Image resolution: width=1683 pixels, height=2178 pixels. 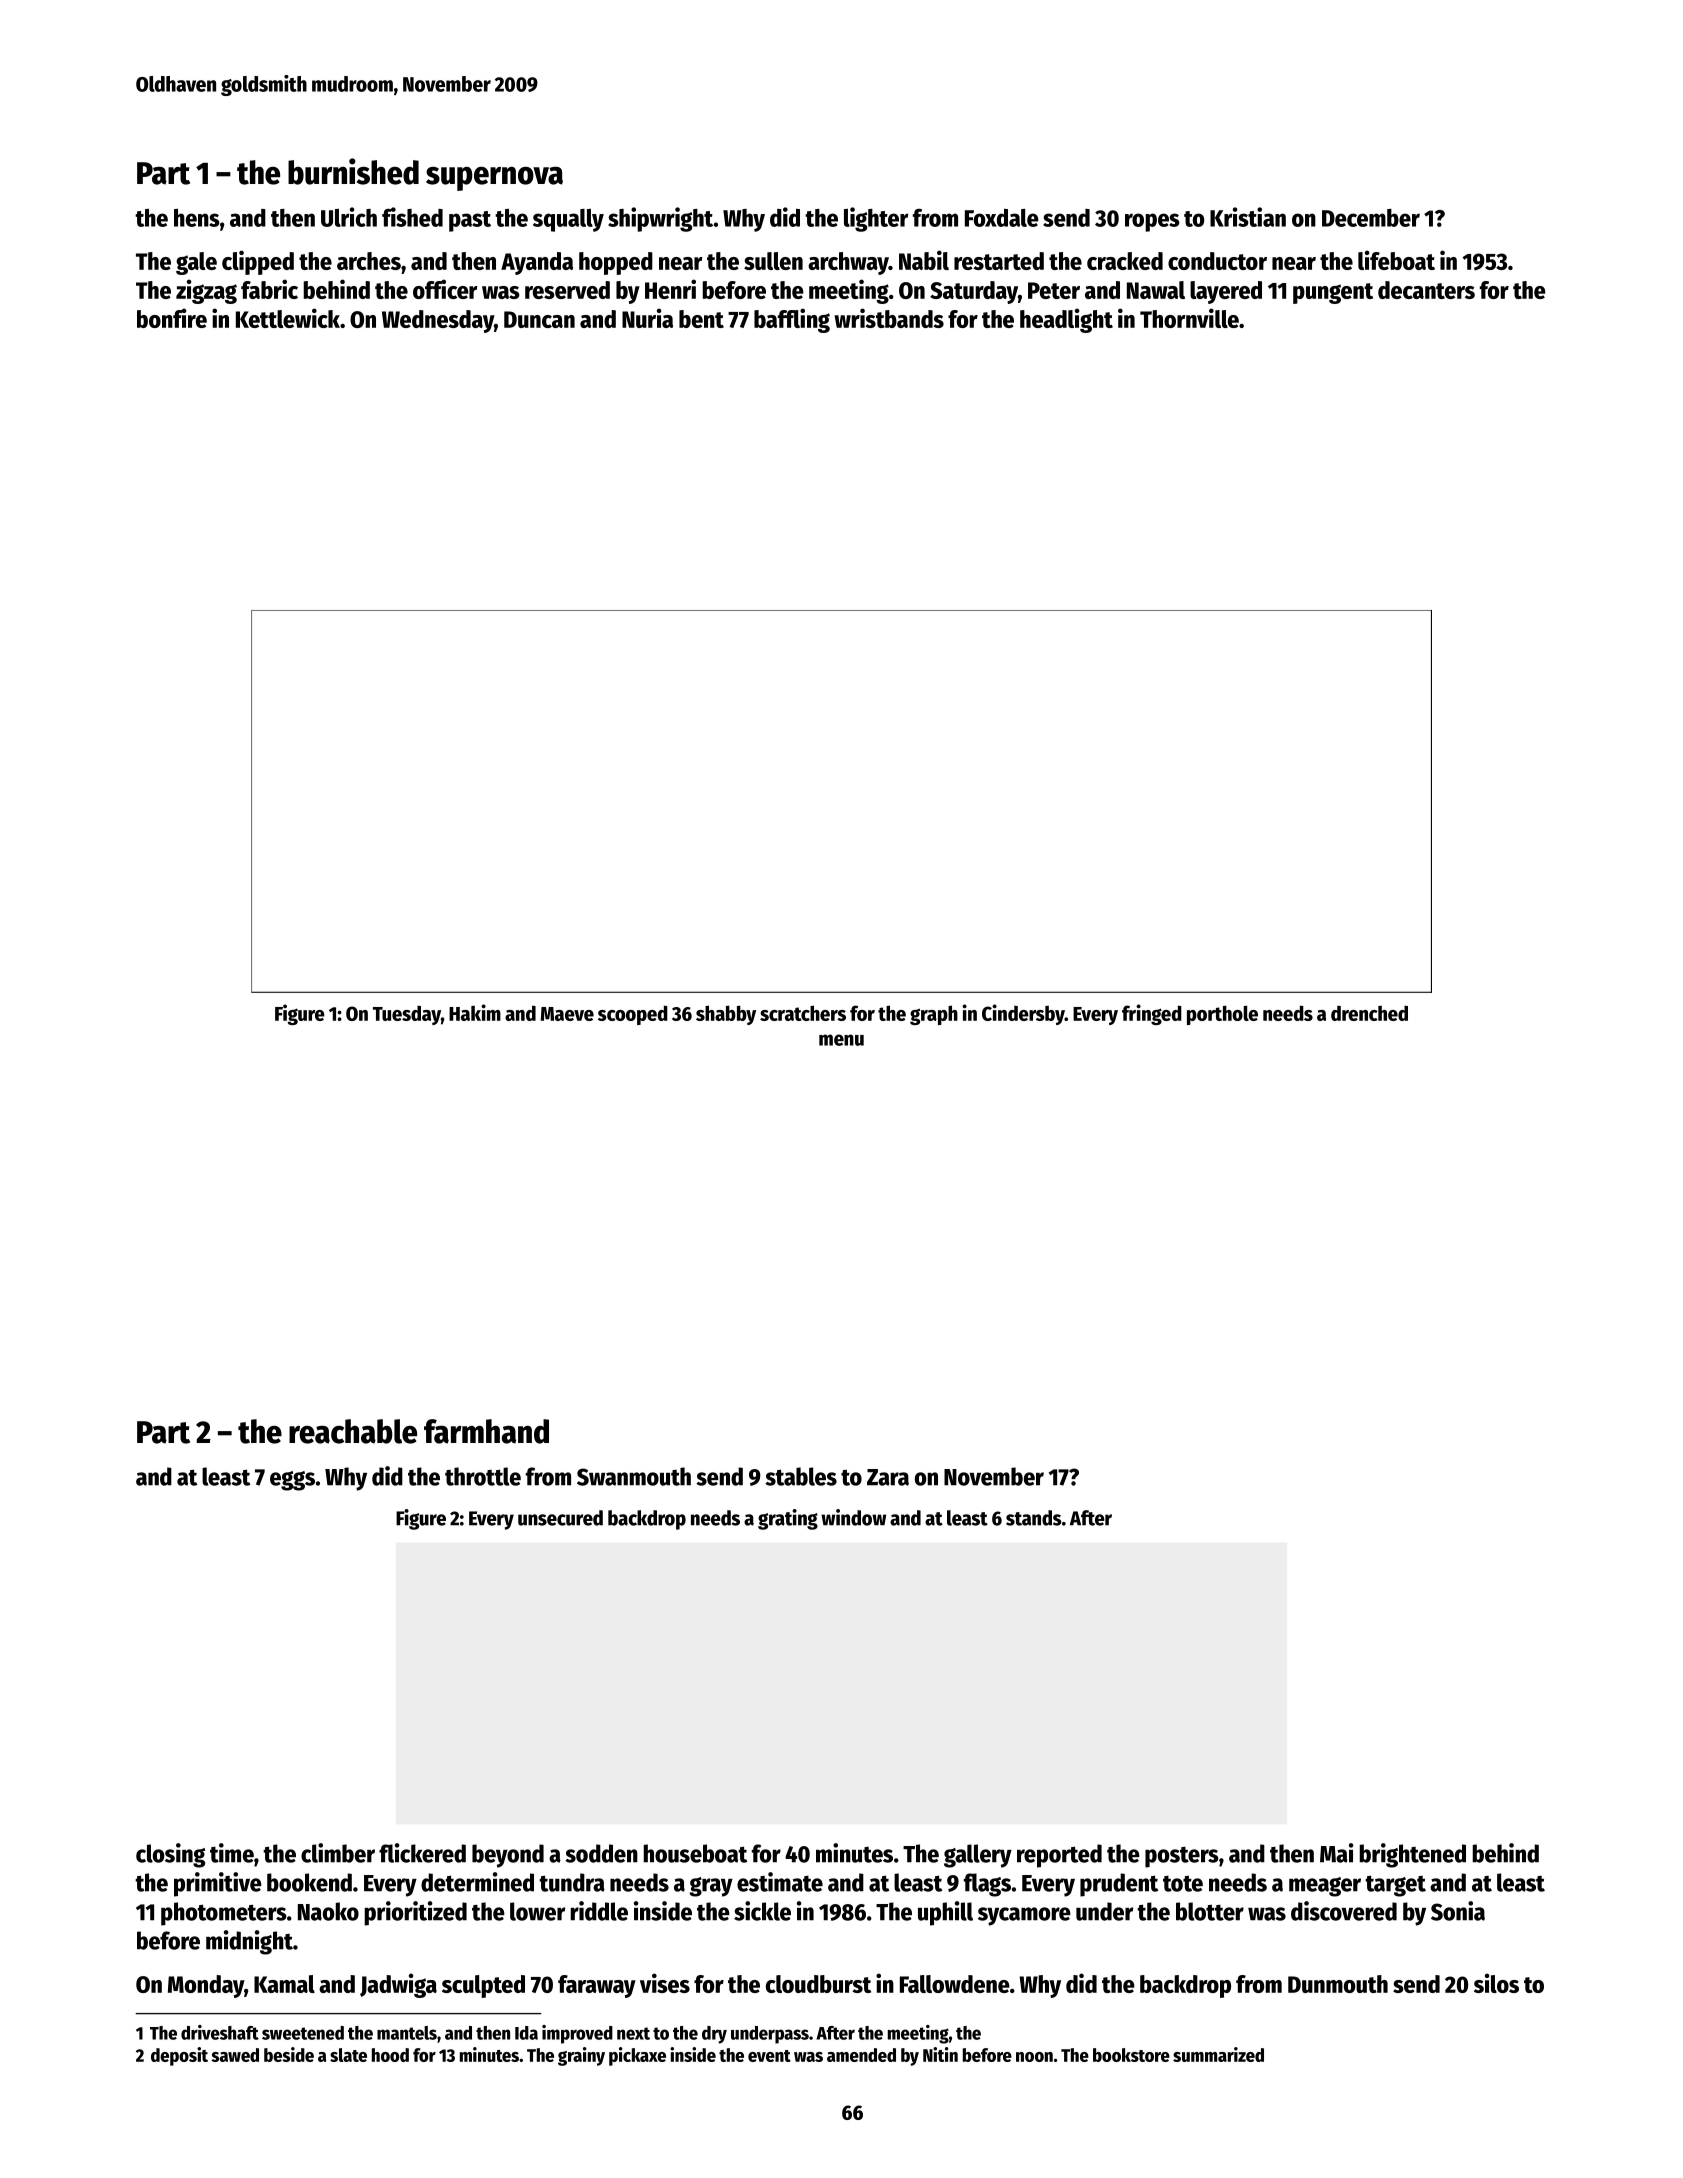 What do you see at coordinates (303, 2033) in the screenshot?
I see `sweetened` at bounding box center [303, 2033].
